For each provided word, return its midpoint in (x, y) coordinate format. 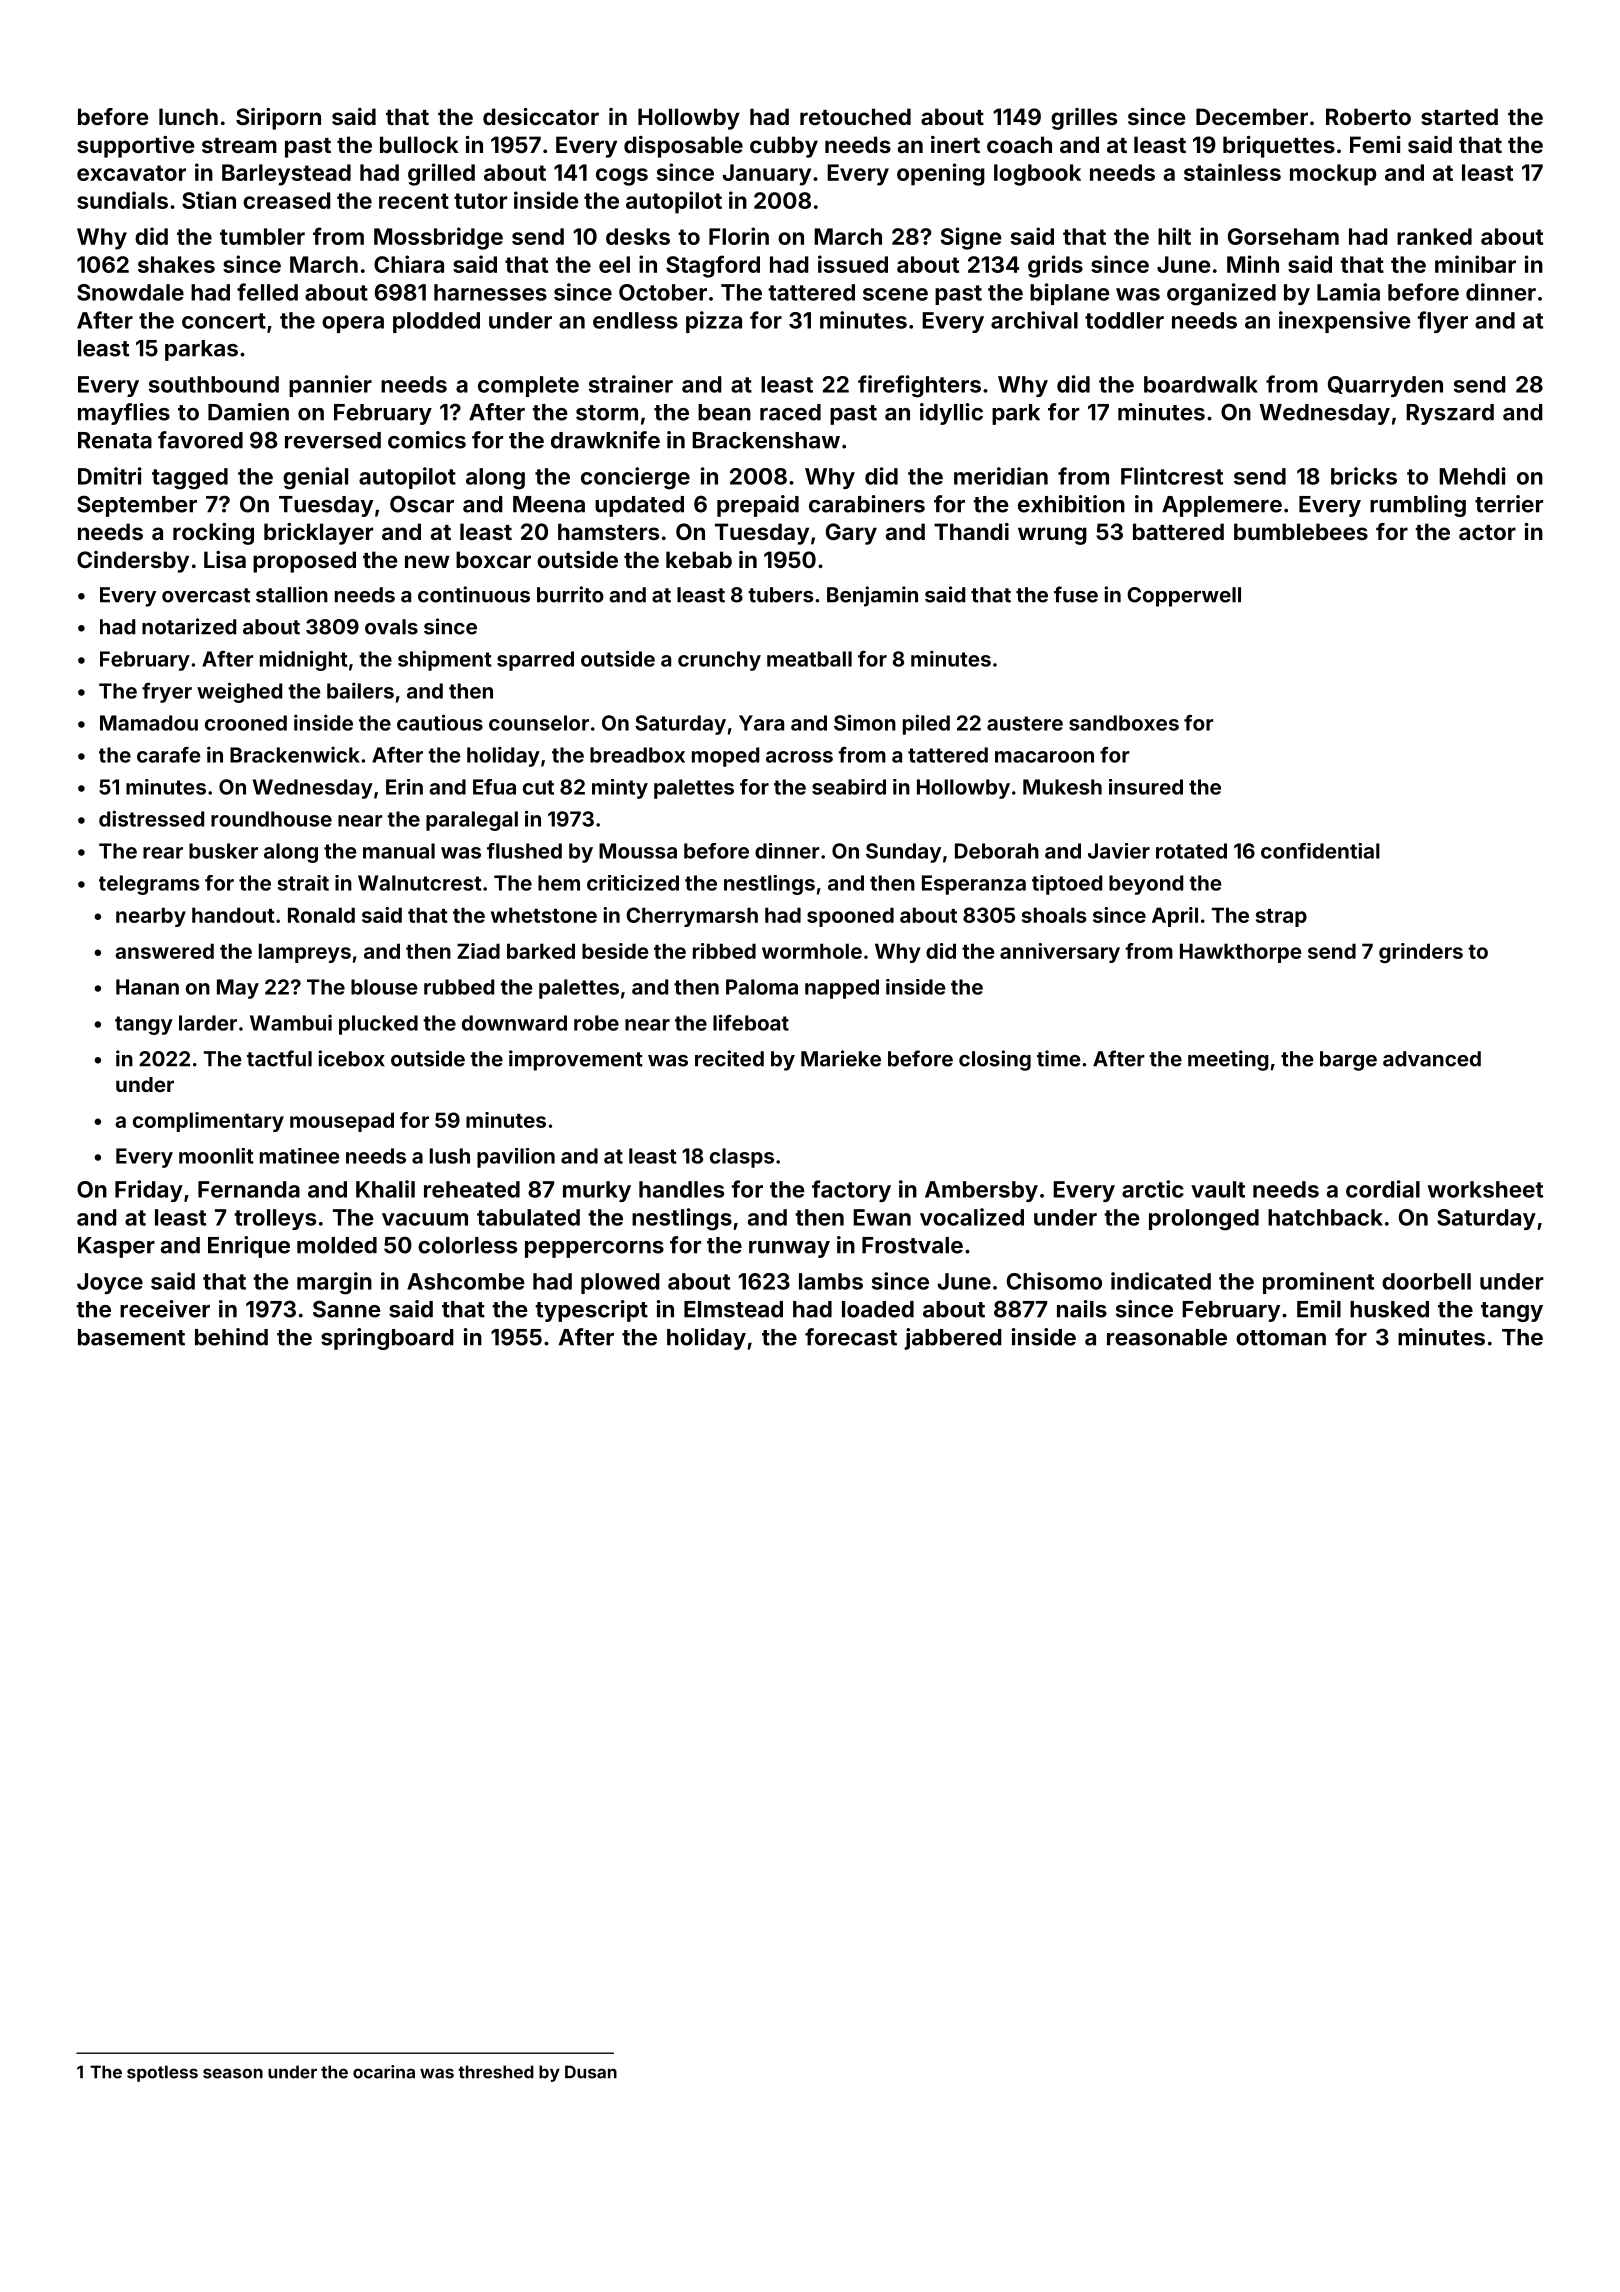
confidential (1320, 851)
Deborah (997, 851)
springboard (387, 1339)
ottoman (1281, 1338)
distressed (151, 818)
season (233, 2073)
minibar (1475, 264)
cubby (784, 147)
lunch (188, 116)
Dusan (591, 2072)
